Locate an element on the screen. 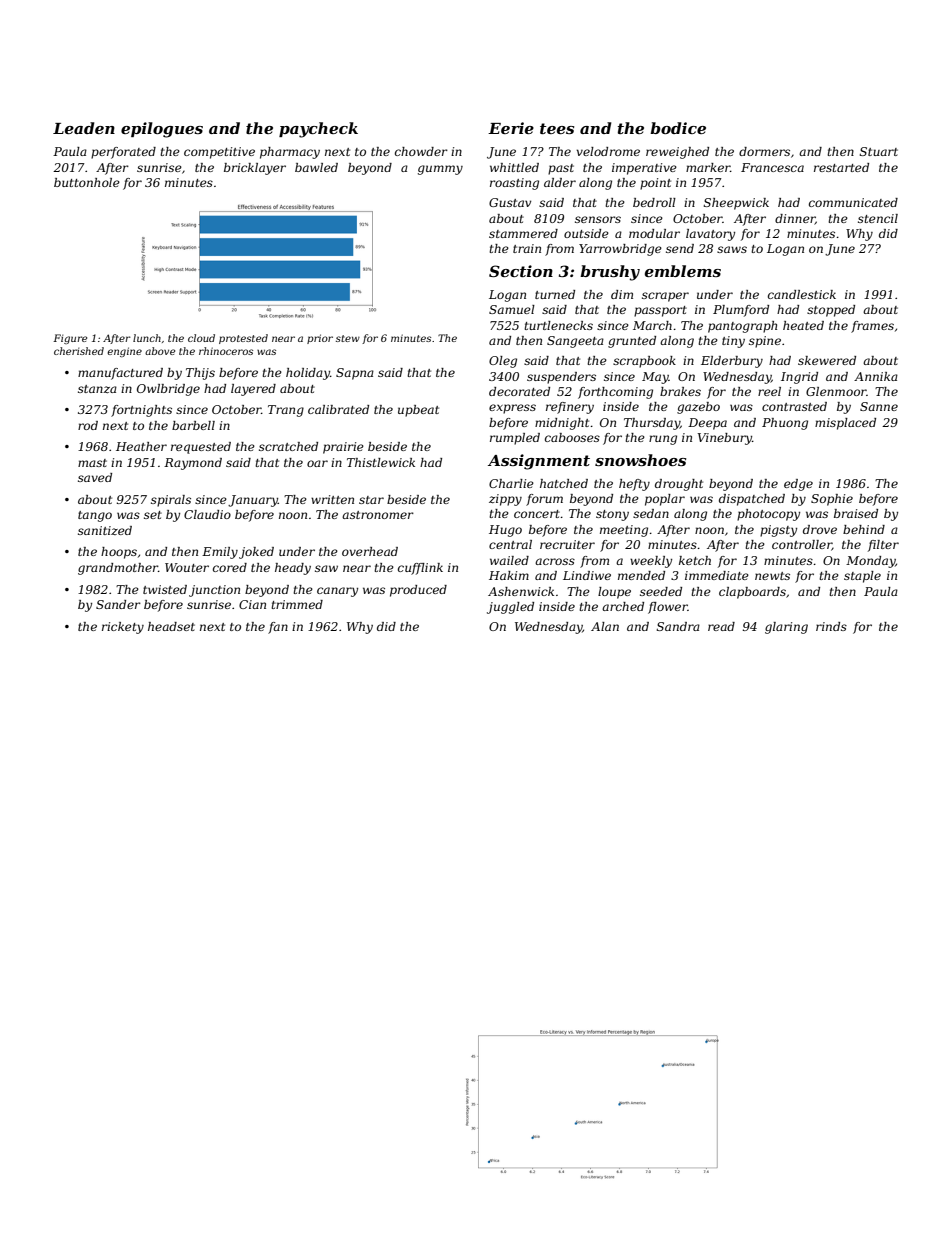 The width and height of the screenshot is (952, 1233). sanitized is located at coordinates (105, 530).
